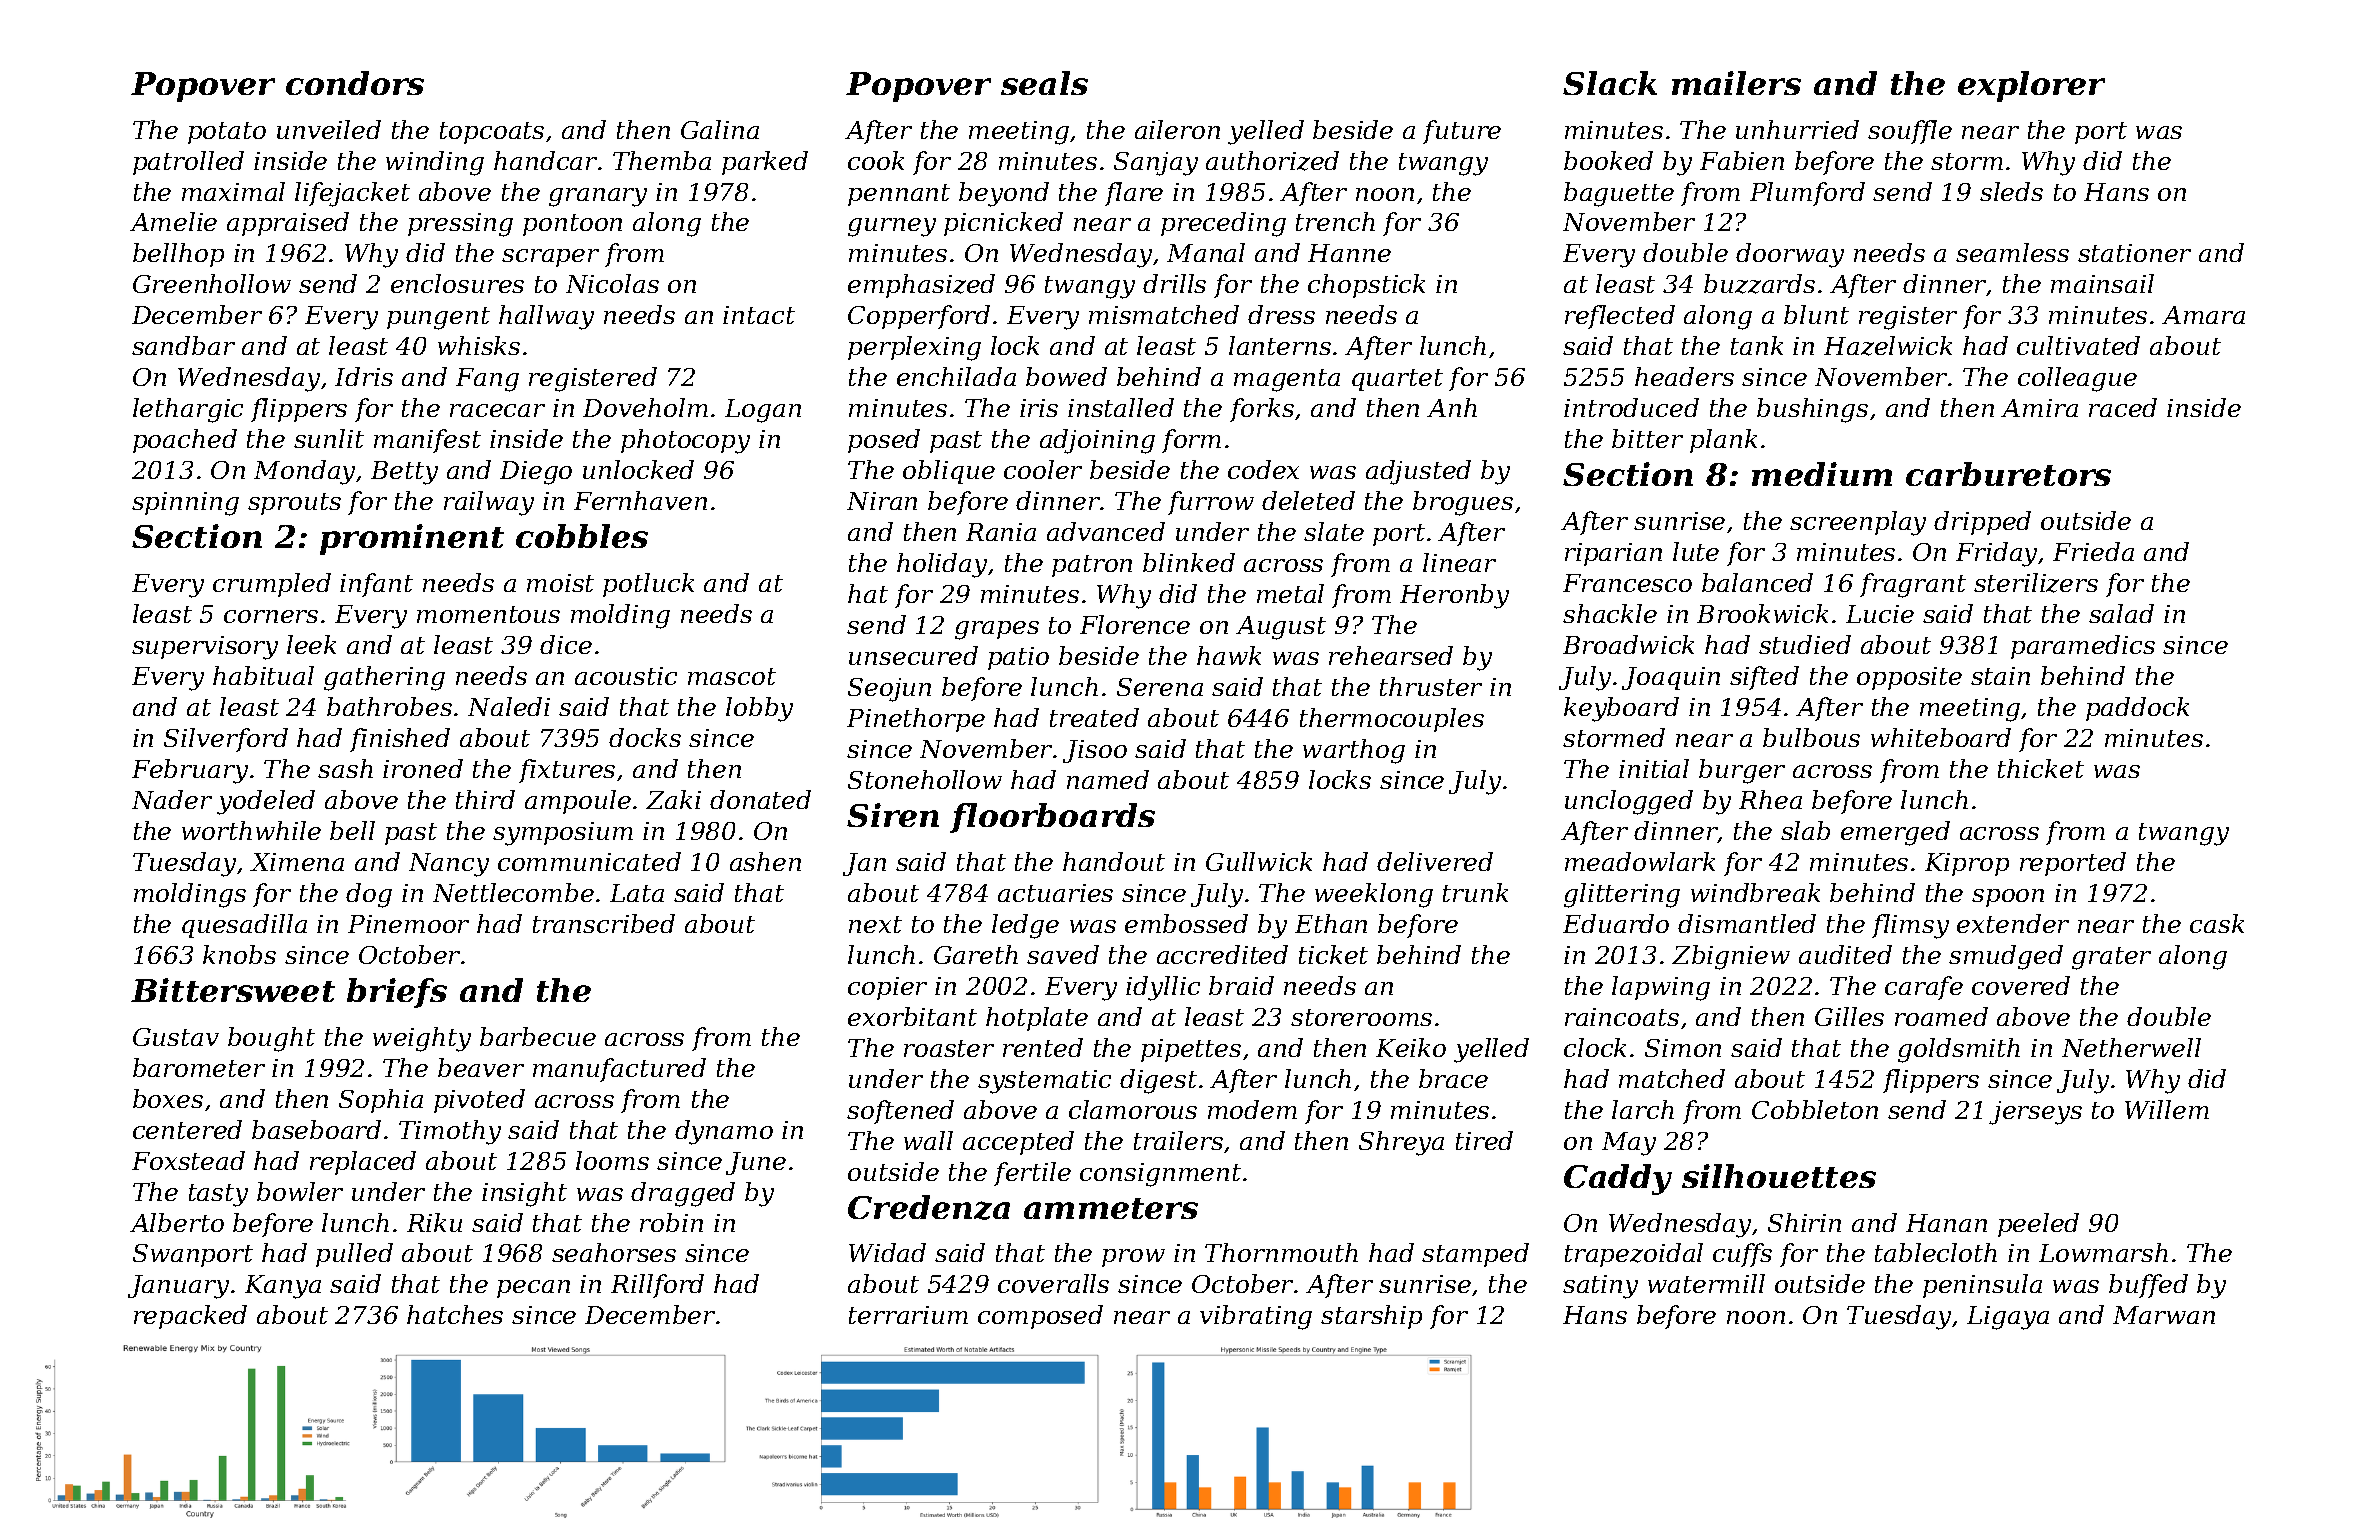 The width and height of the screenshot is (2380, 1540). What do you see at coordinates (455, 1314) in the screenshot?
I see `hatches` at bounding box center [455, 1314].
